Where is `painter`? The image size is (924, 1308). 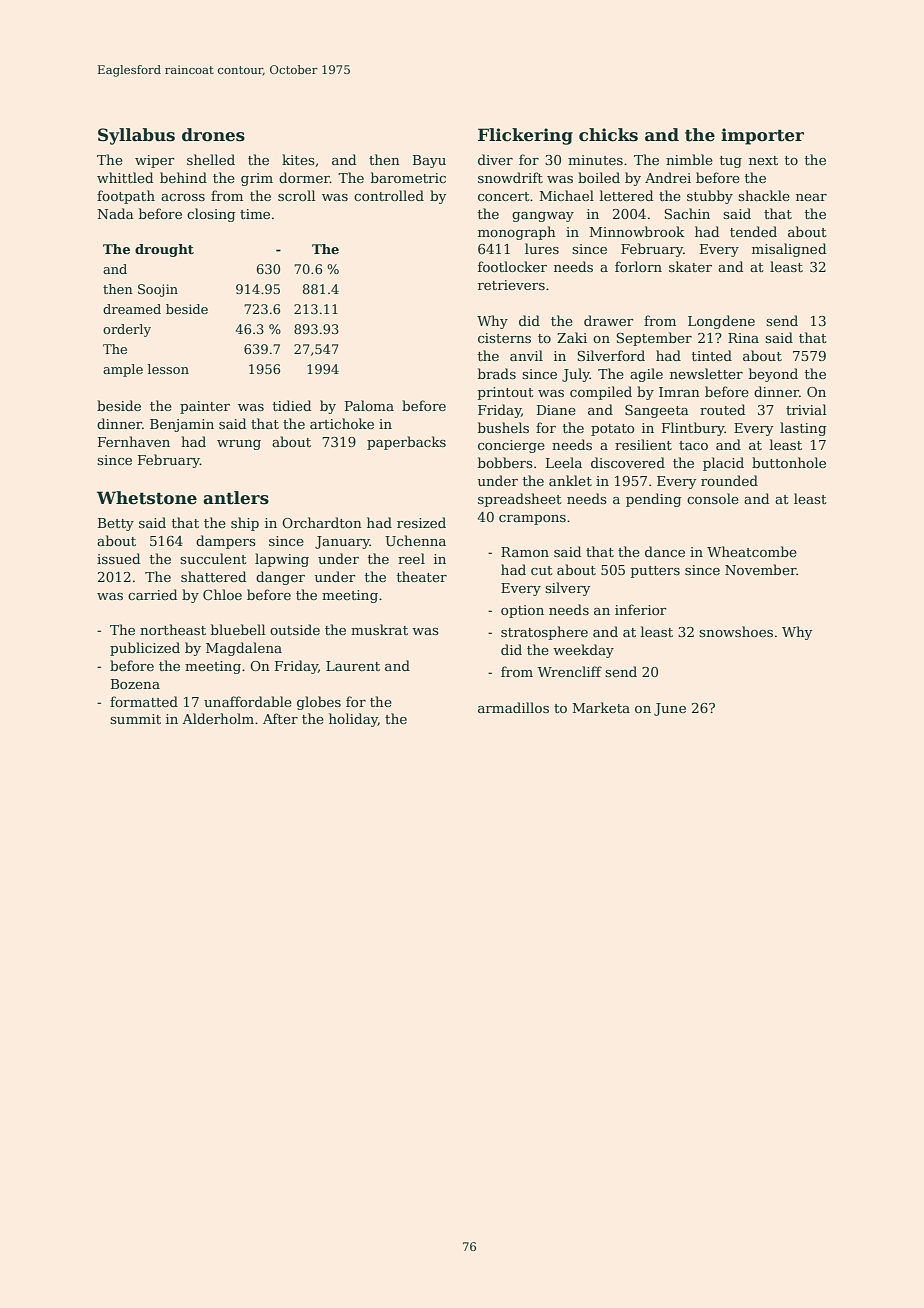
painter is located at coordinates (205, 407).
